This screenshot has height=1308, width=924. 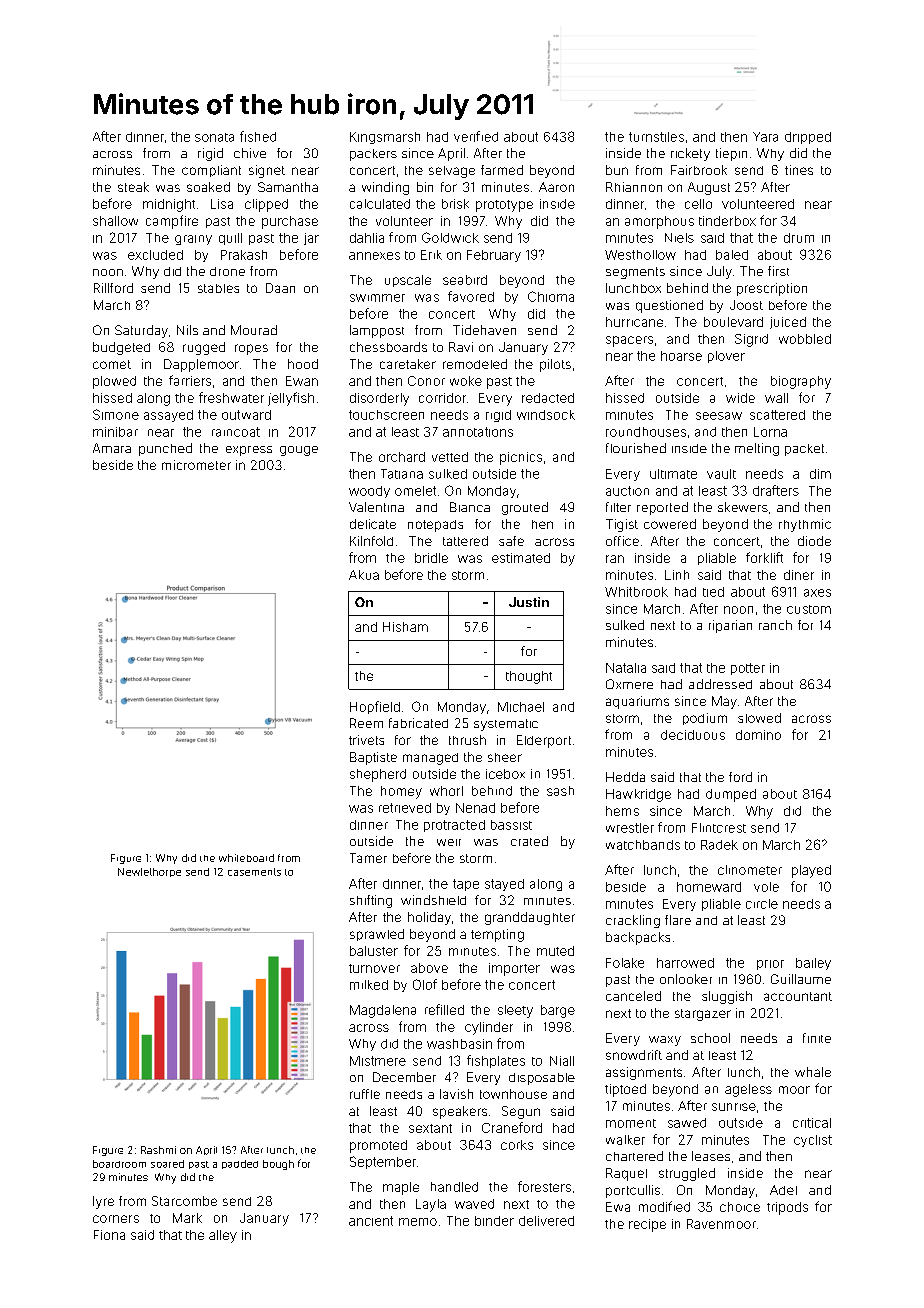 What do you see at coordinates (544, 741) in the screenshot?
I see `Elderport` at bounding box center [544, 741].
